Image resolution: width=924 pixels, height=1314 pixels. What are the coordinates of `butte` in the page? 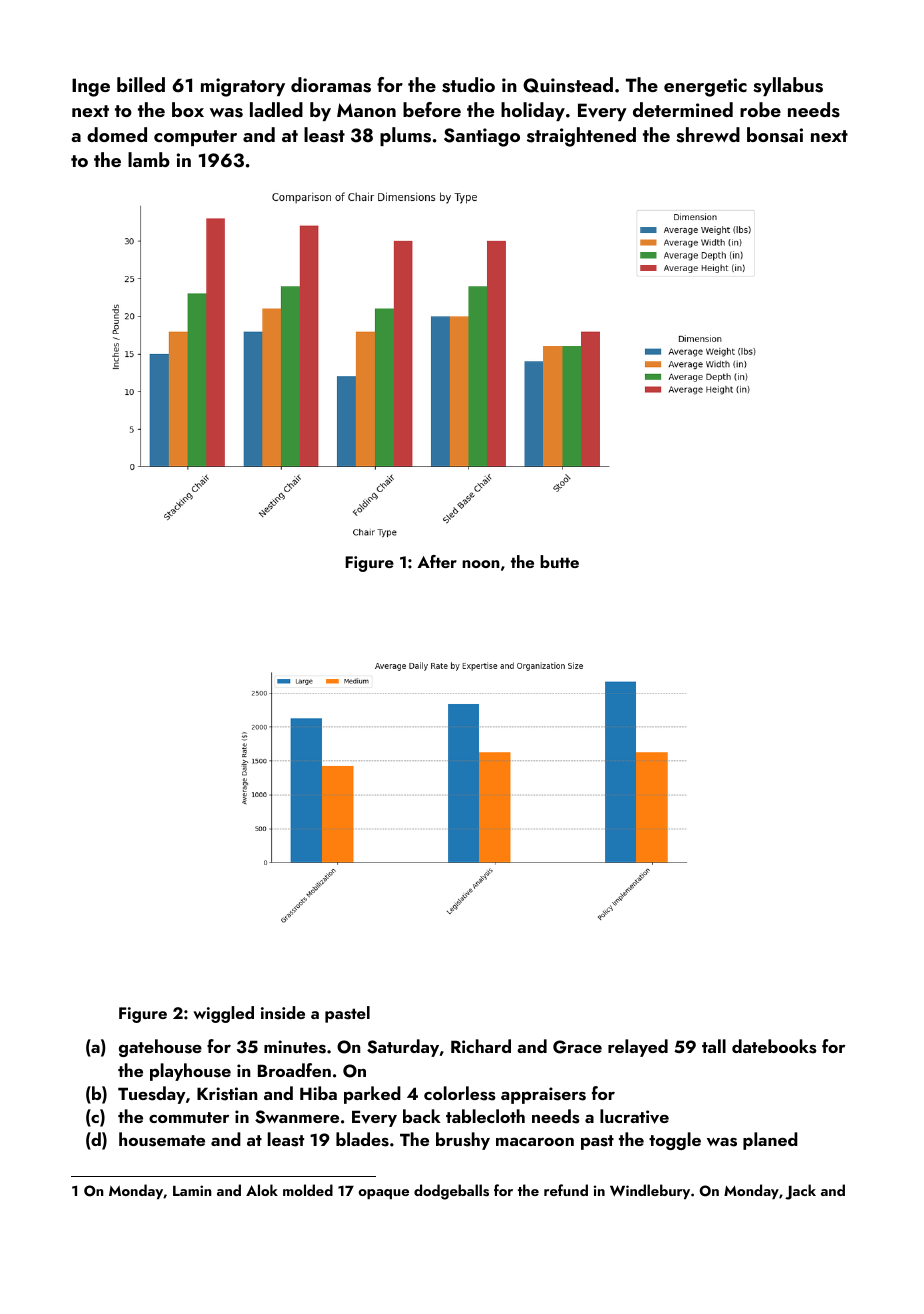 It's located at (559, 561).
